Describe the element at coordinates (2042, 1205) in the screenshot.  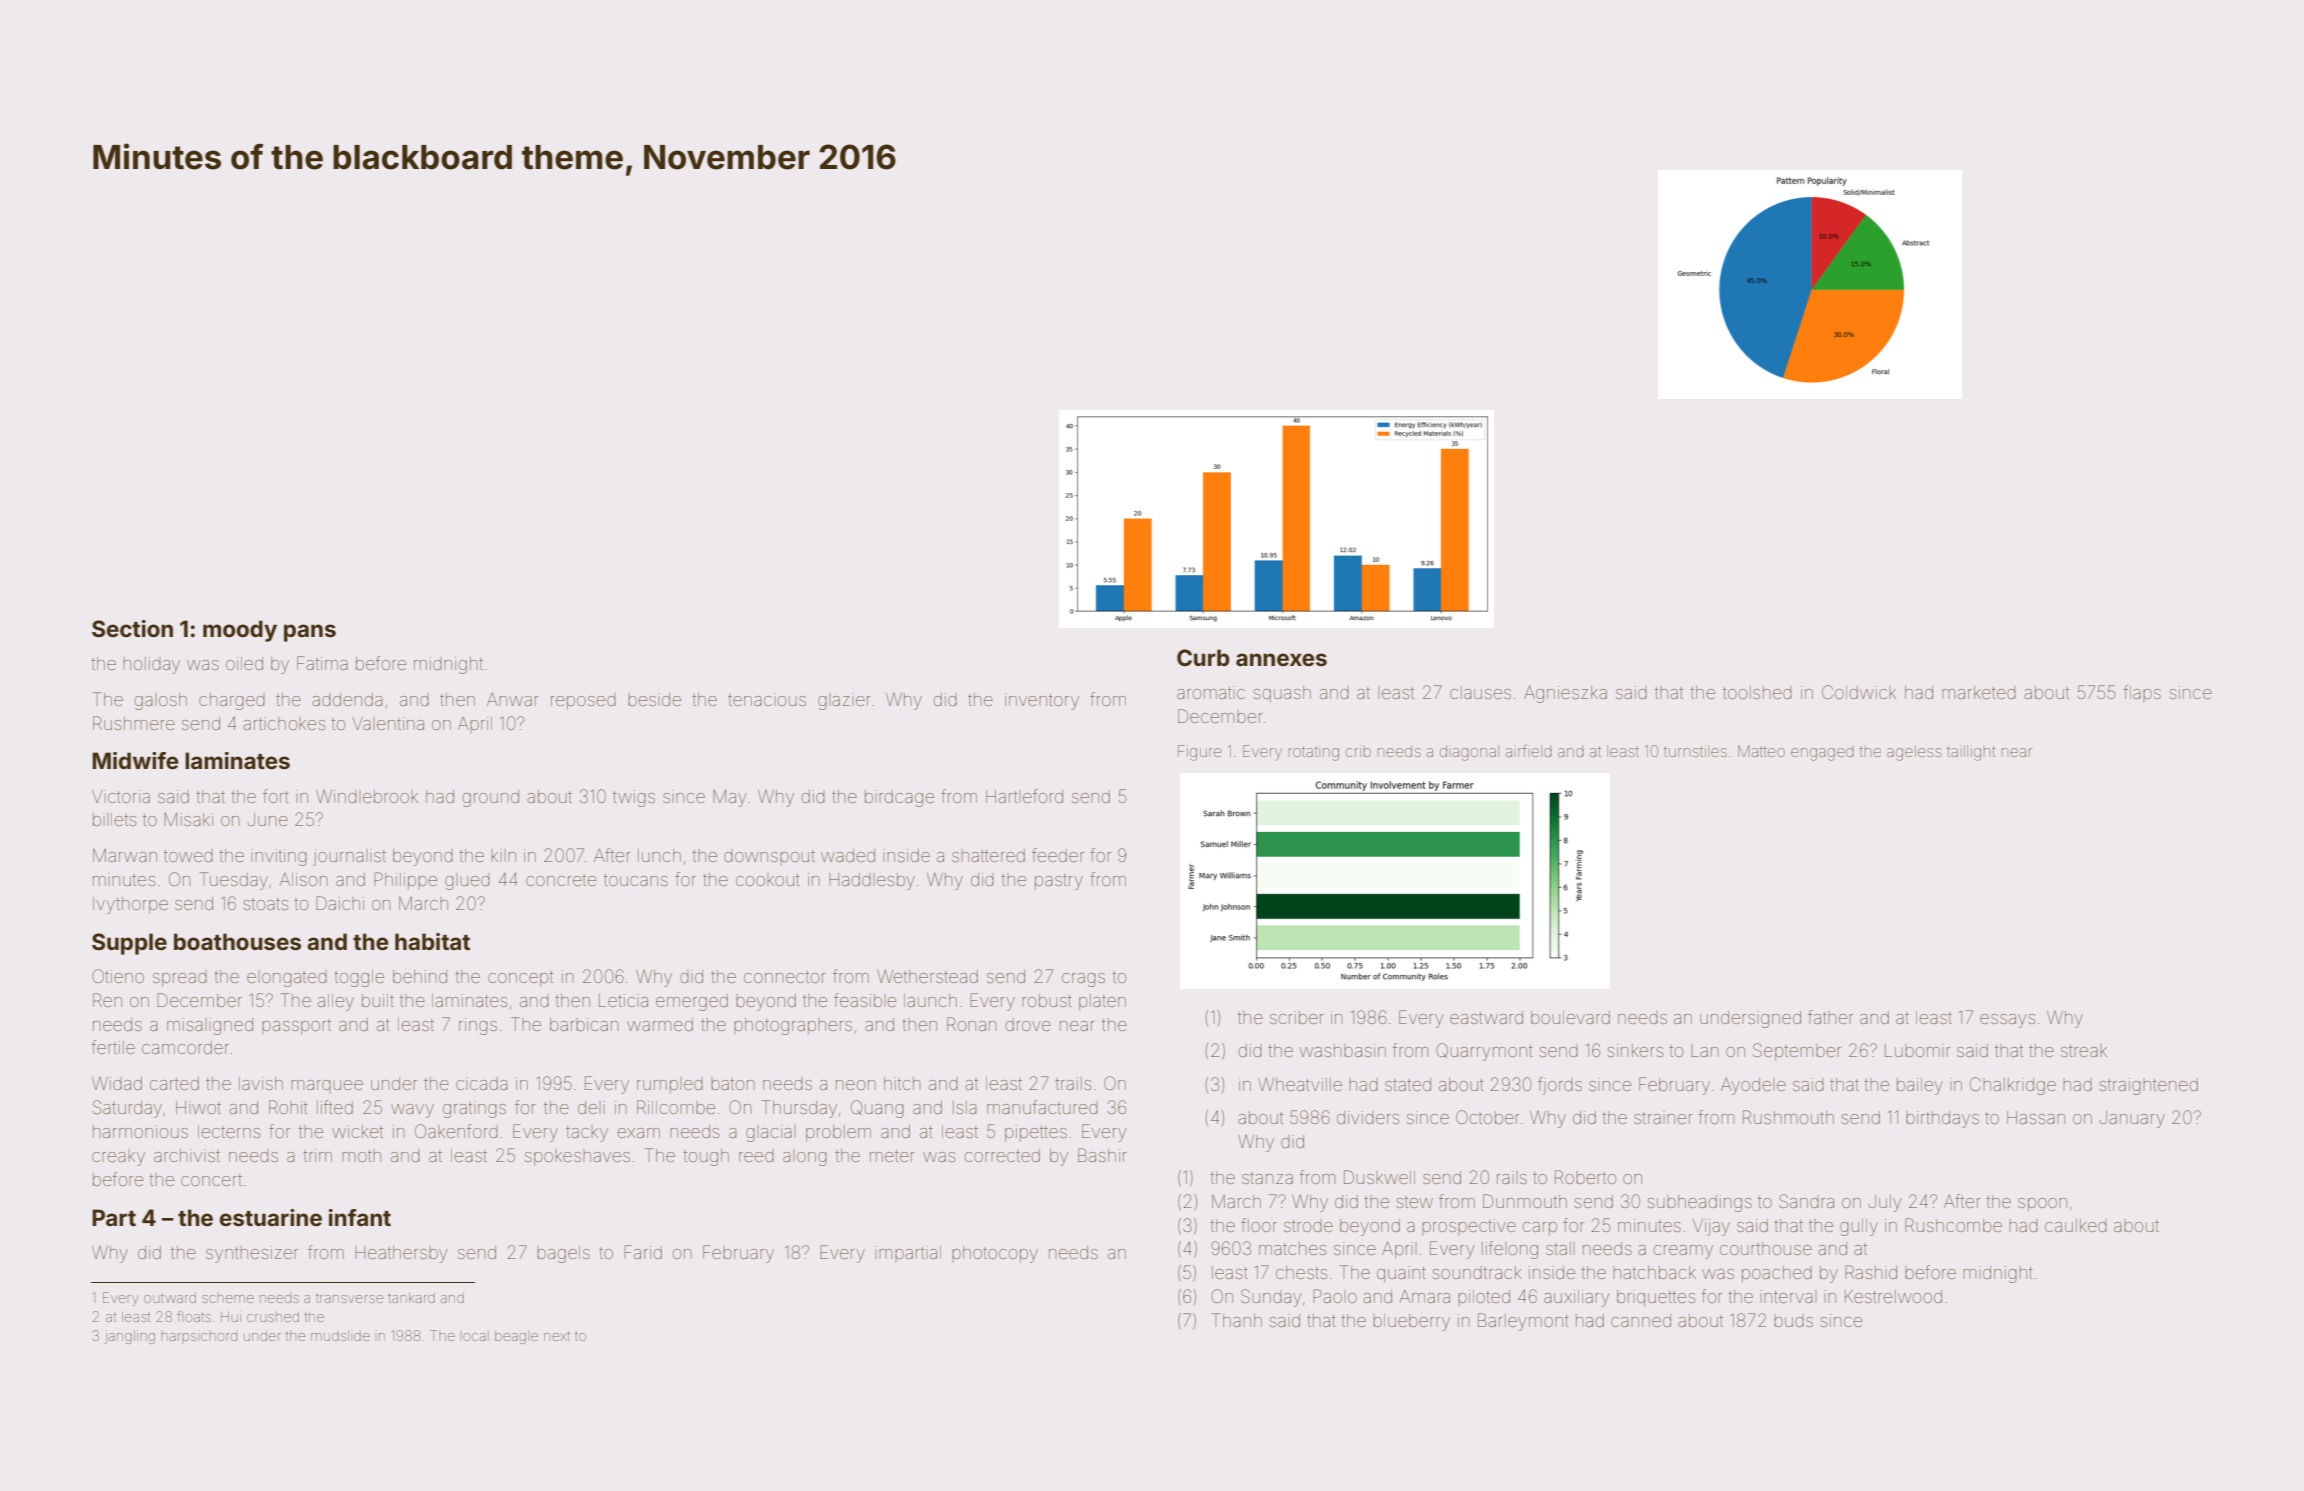
I see `spoon` at that location.
